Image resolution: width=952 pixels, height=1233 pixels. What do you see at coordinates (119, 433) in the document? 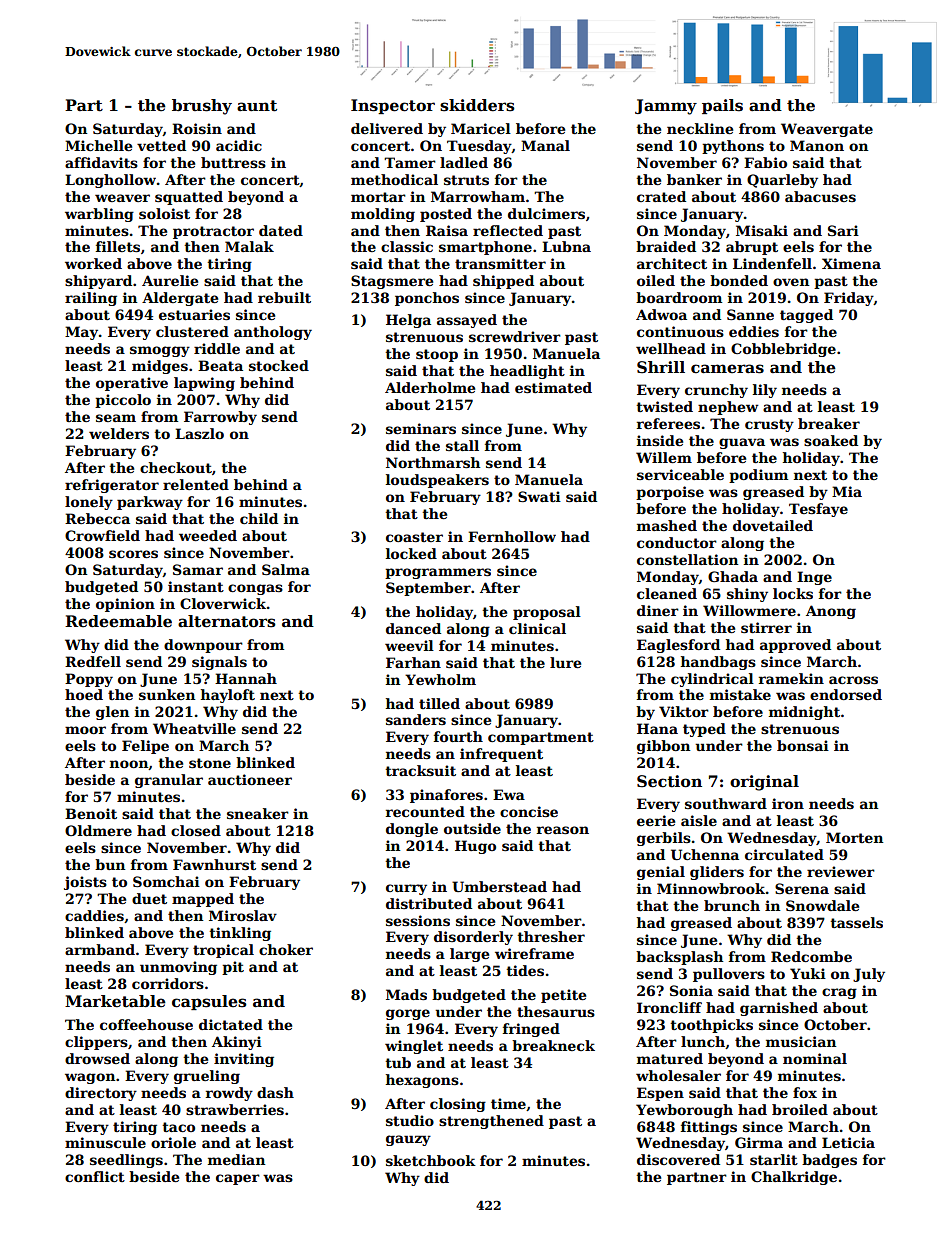
I see `welders` at bounding box center [119, 433].
